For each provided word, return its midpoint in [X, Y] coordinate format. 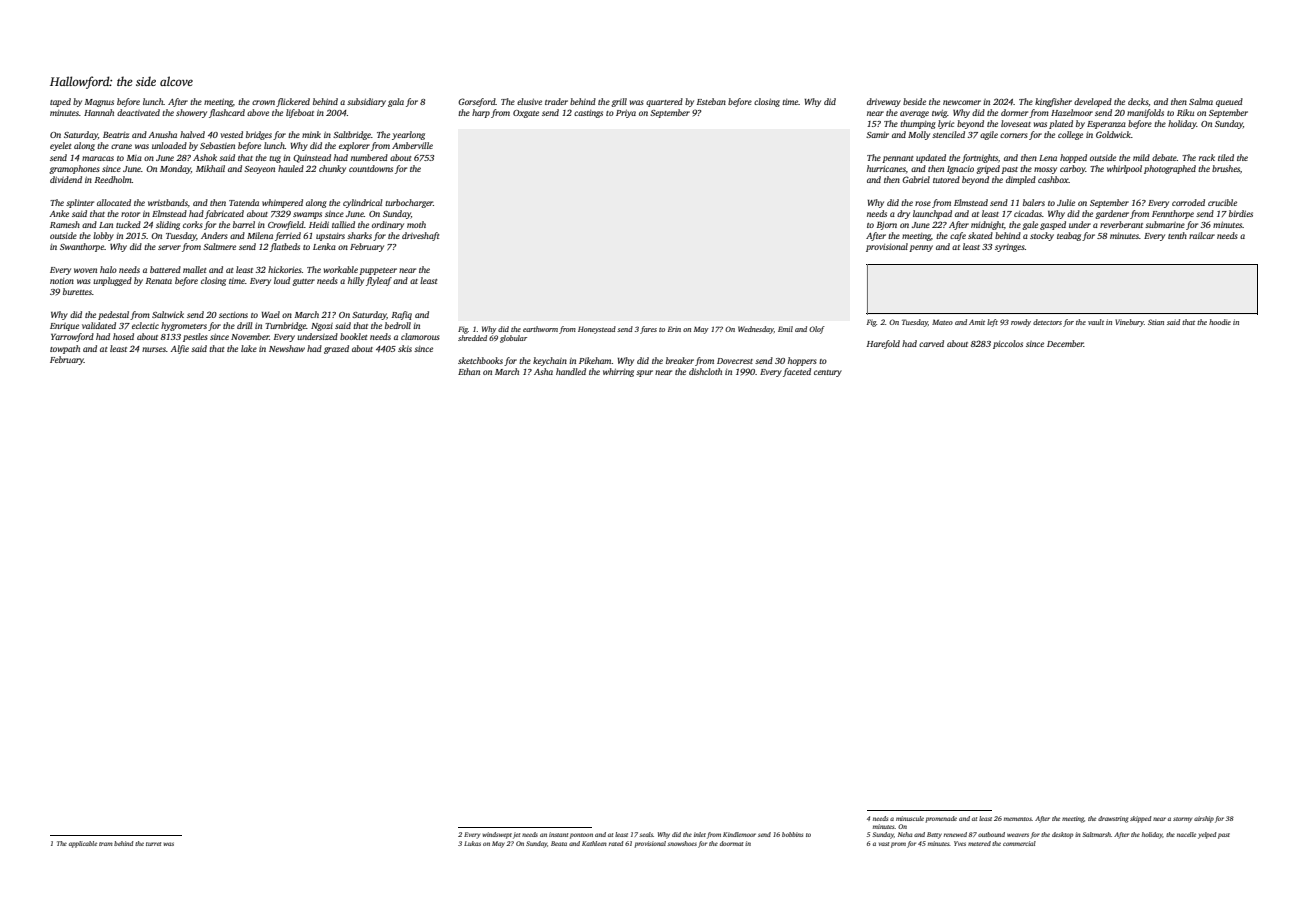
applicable [83, 844]
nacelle [1186, 834]
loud [282, 280]
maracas [98, 158]
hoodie [1220, 322]
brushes [1226, 168]
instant [558, 834]
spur [644, 373]
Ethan [469, 371]
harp [481, 113]
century [828, 373]
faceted [797, 372]
